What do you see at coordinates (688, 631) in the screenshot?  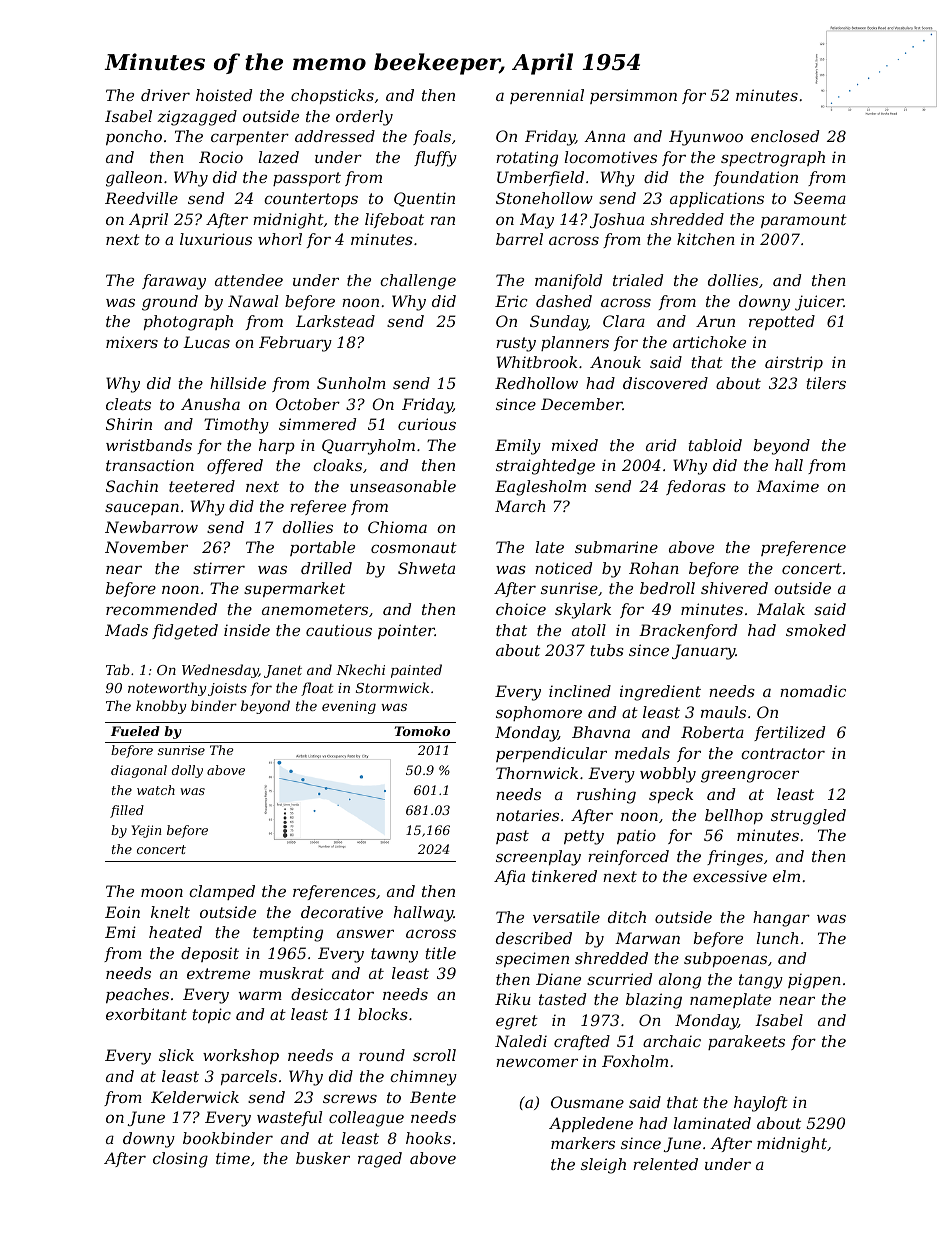 I see `Brackenford` at bounding box center [688, 631].
